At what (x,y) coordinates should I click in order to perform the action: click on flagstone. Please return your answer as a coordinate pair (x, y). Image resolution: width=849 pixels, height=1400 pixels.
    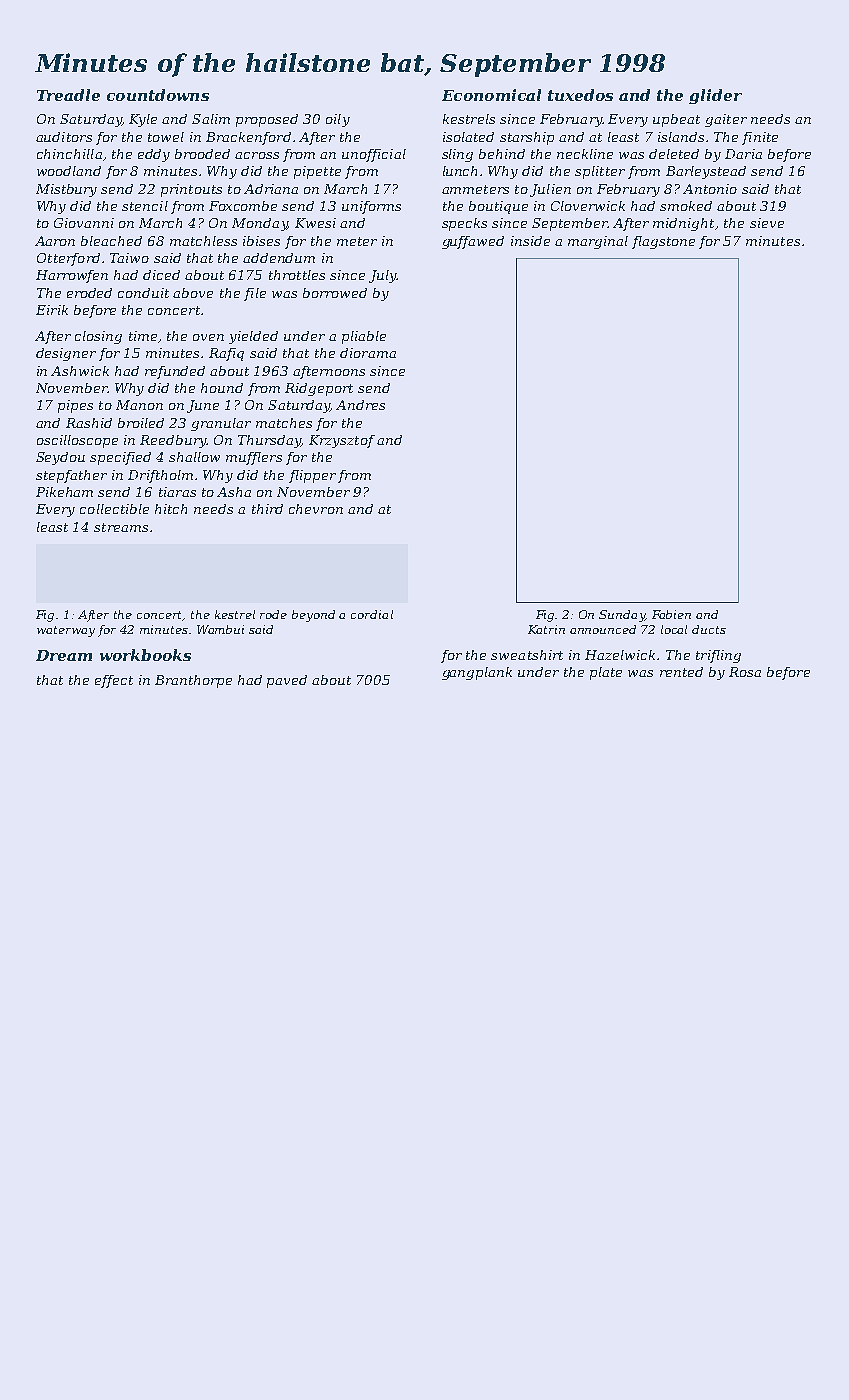
    Looking at the image, I should click on (663, 242).
